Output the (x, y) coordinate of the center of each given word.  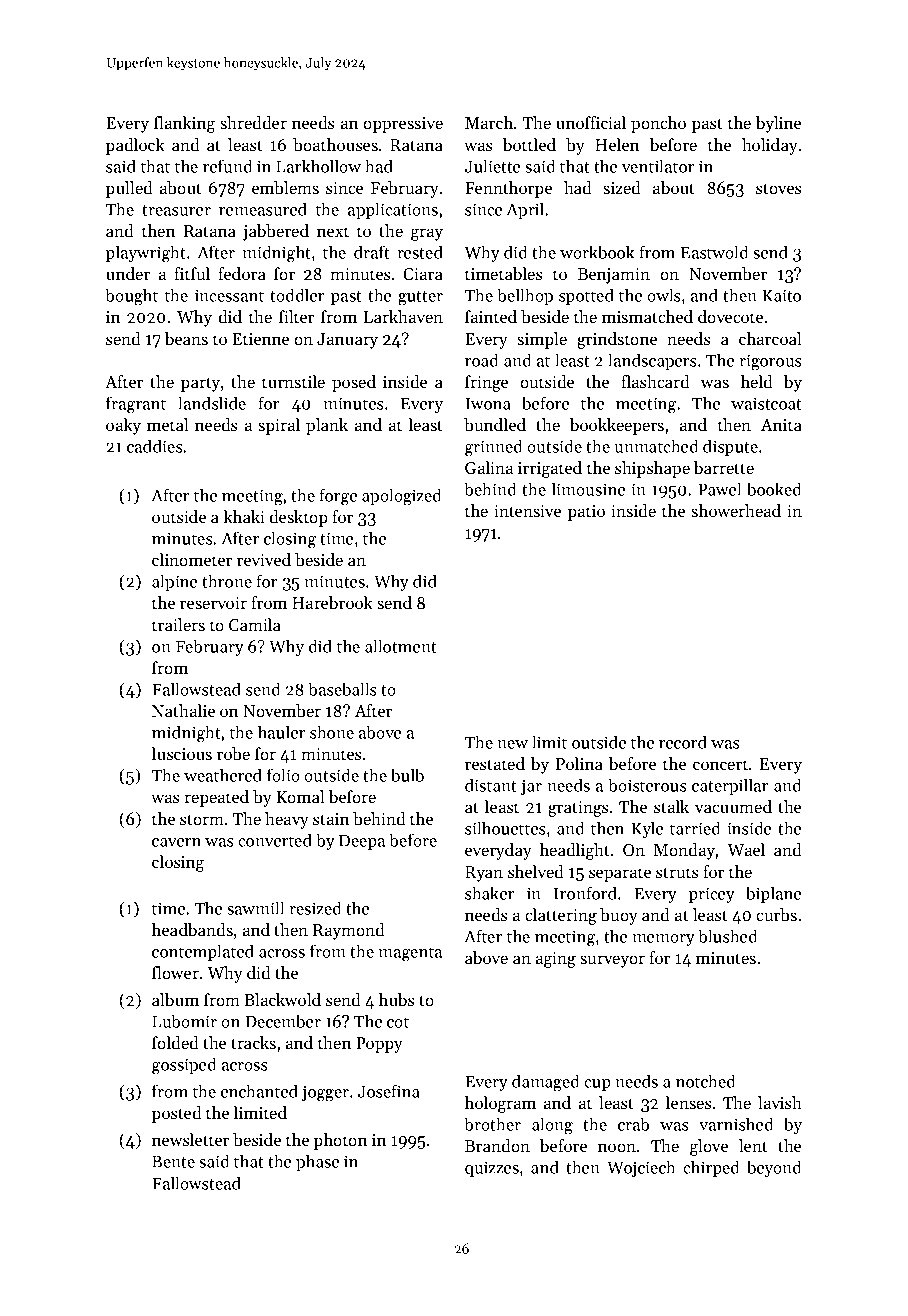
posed (354, 383)
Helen (617, 144)
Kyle (647, 829)
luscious (181, 753)
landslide (212, 403)
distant (491, 785)
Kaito (781, 295)
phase (317, 1162)
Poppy (379, 1045)
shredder (253, 122)
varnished (736, 1124)
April (525, 210)
